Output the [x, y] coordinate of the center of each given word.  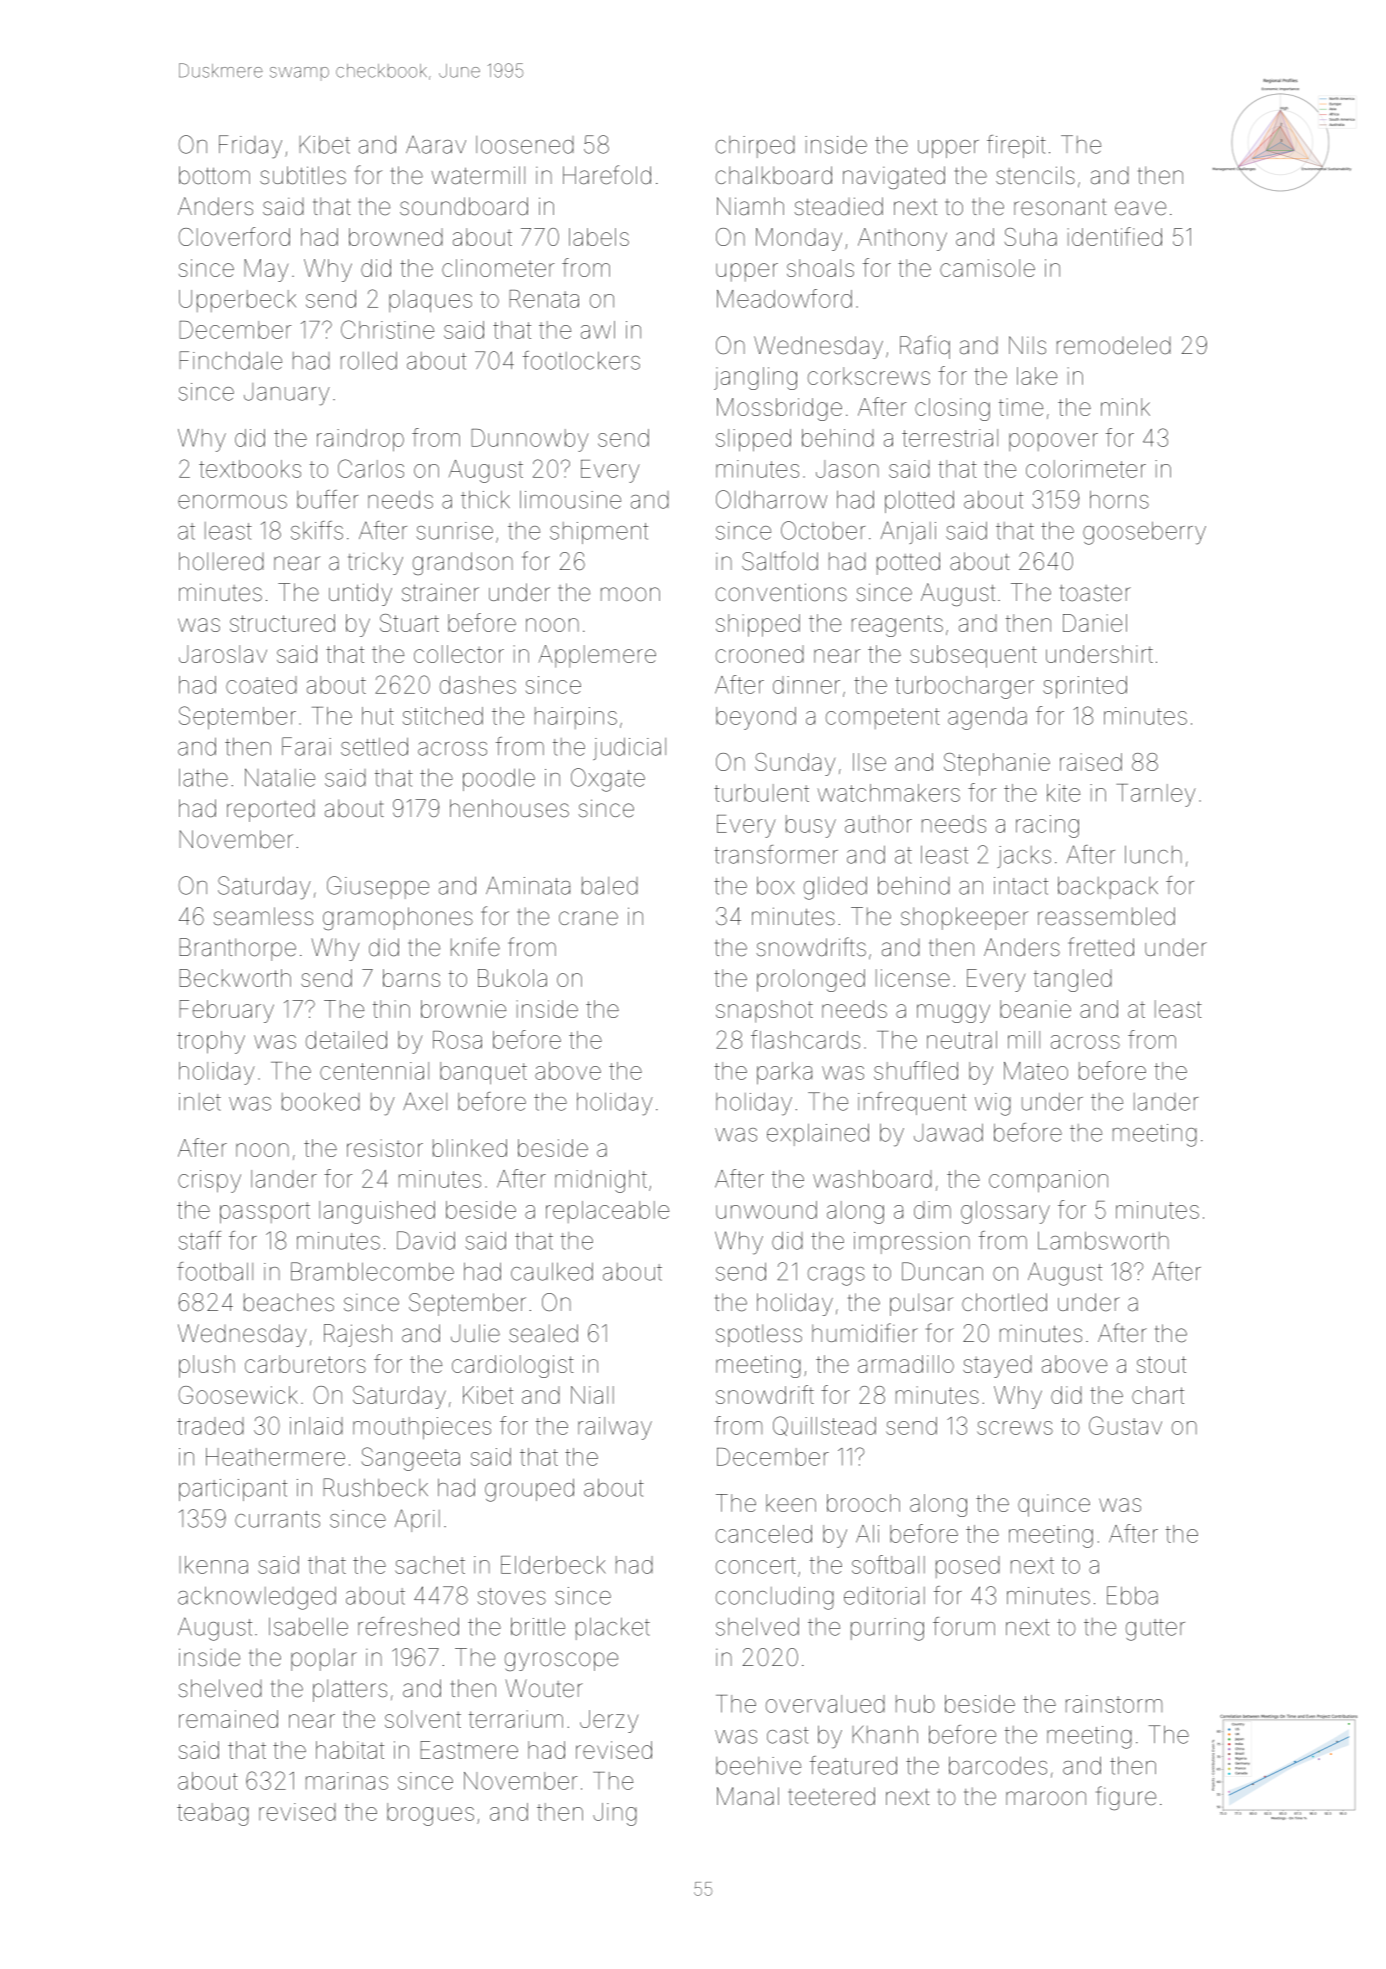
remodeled [1114, 345]
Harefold [607, 175]
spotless [759, 1335]
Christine [387, 329]
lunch [1153, 855]
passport [265, 1213]
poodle [499, 780]
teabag [213, 1814]
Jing [615, 1814]
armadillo [906, 1364]
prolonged [811, 980]
